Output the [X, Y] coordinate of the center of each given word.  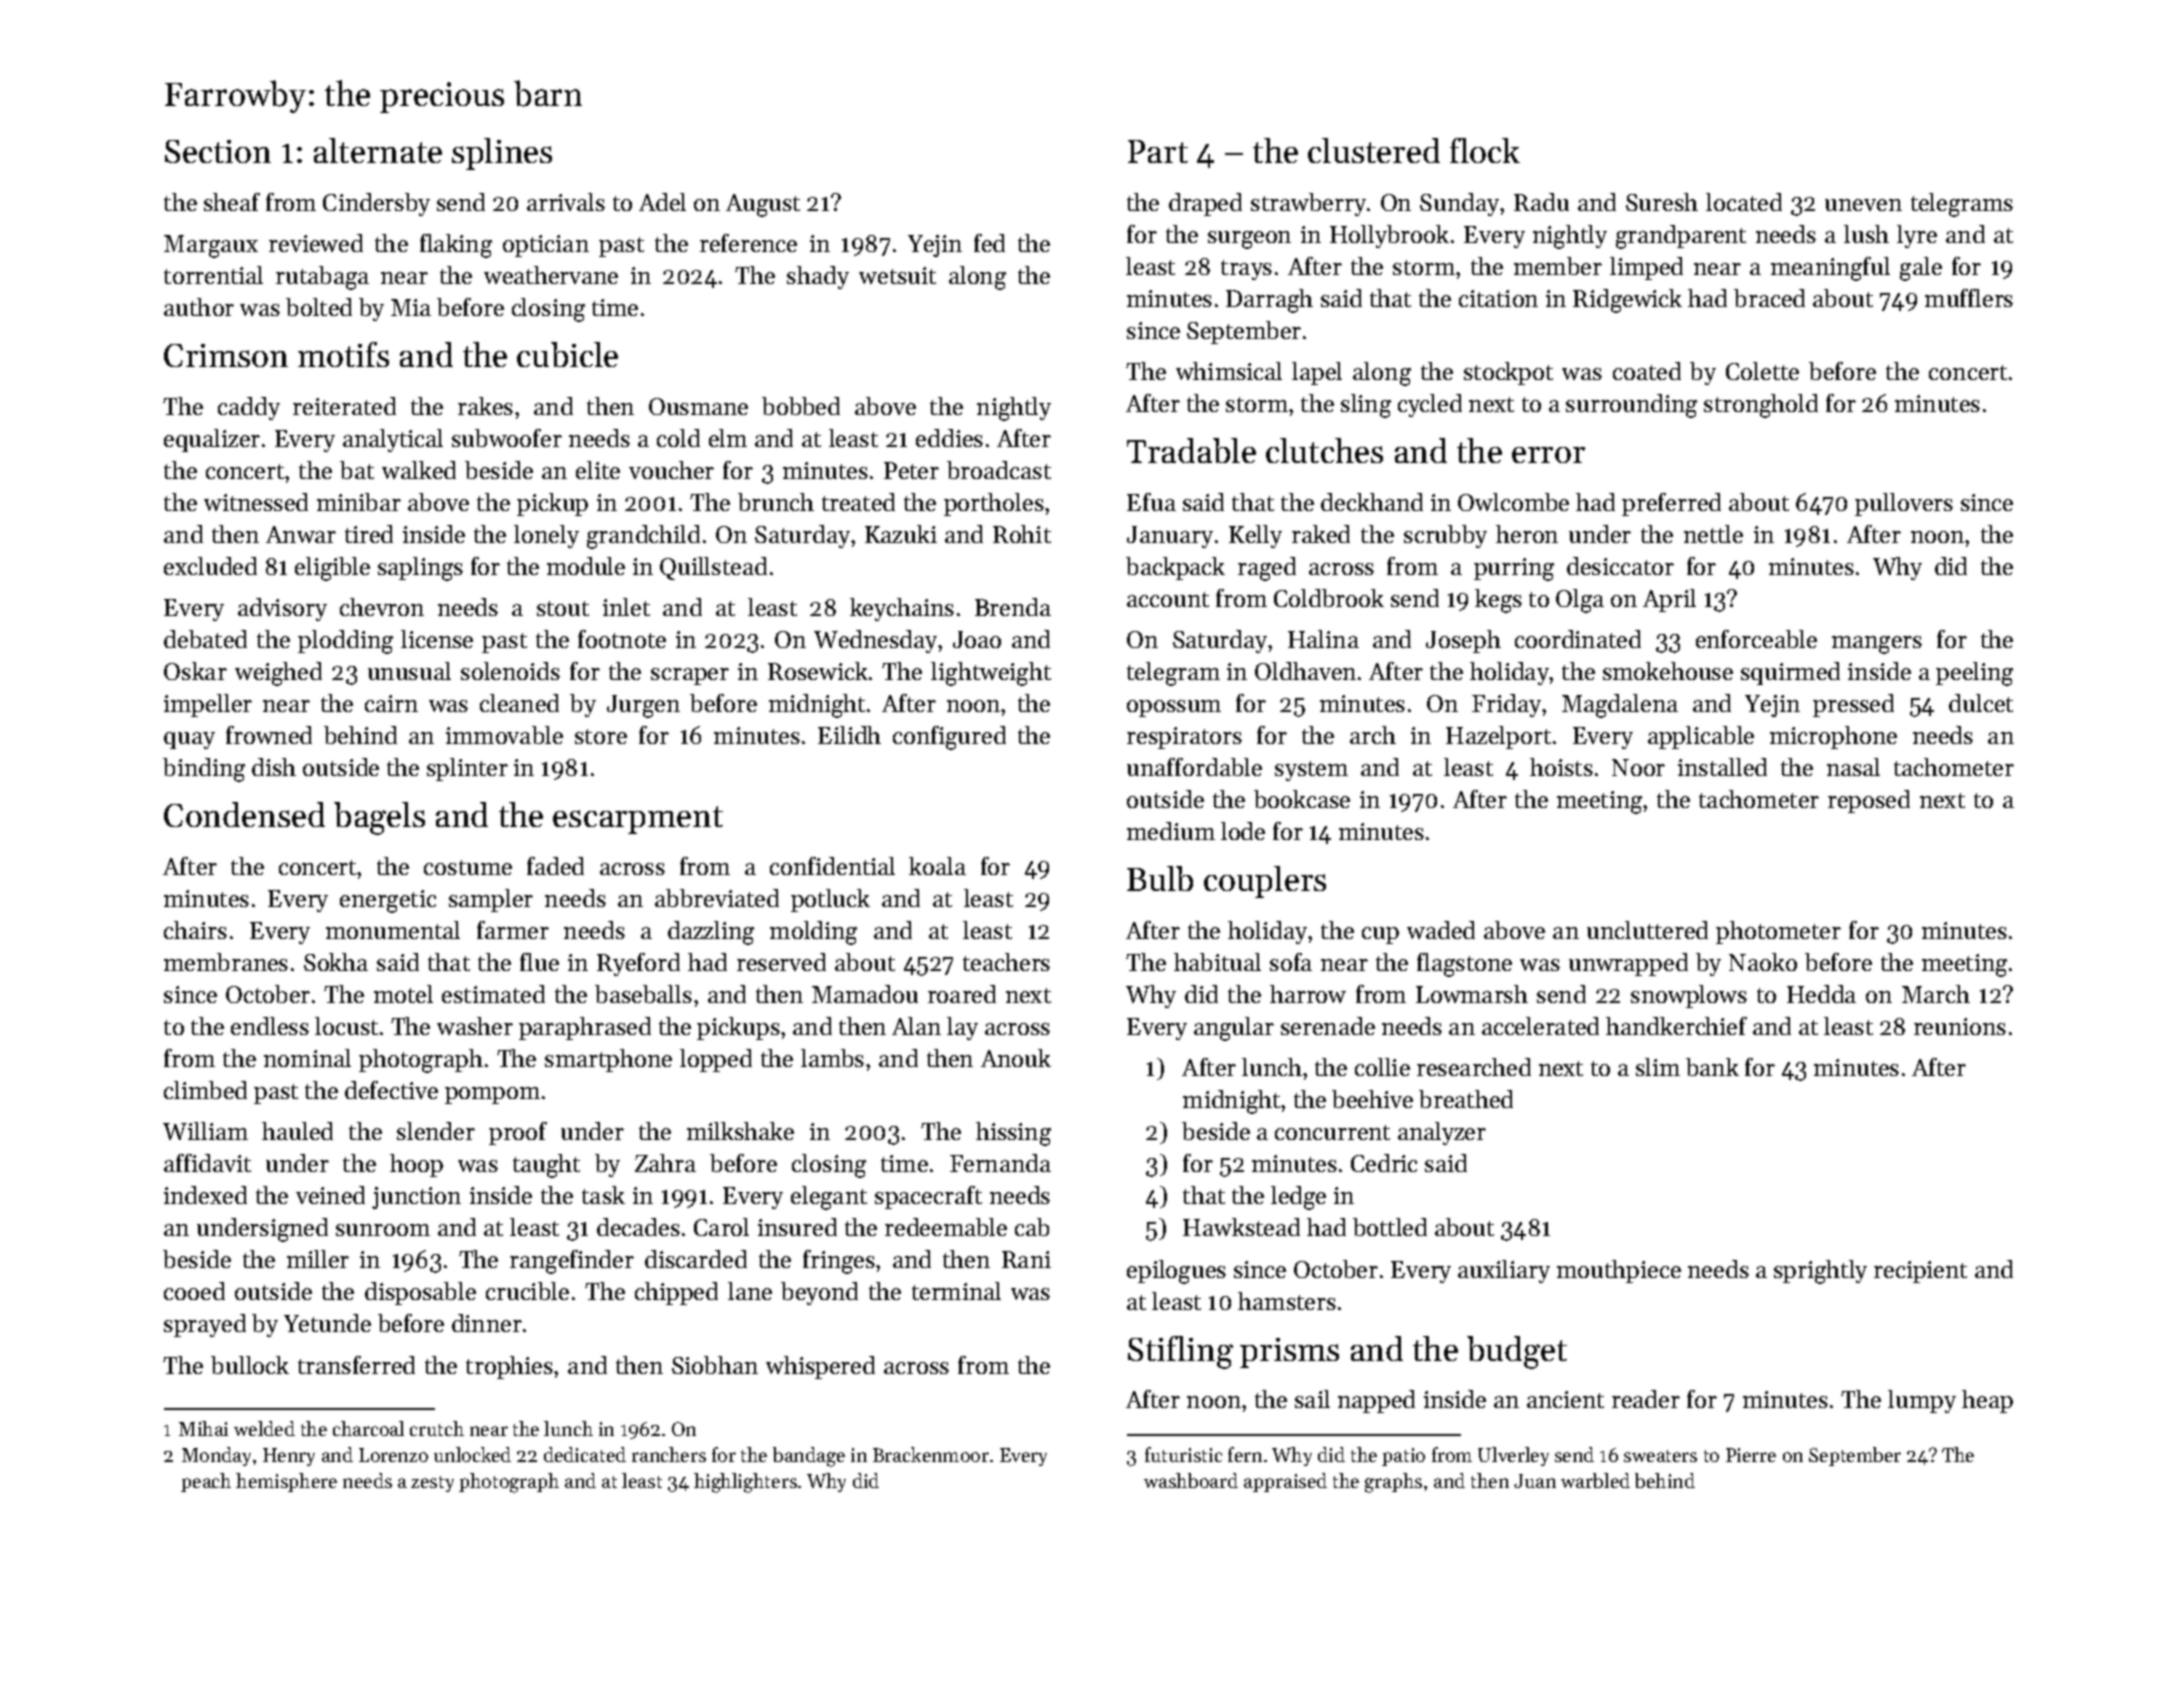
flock [1485, 150]
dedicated [585, 1454]
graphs [1393, 1483]
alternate [378, 150]
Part [1158, 151]
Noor [1638, 767]
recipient [1920, 1272]
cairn [391, 703]
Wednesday [876, 641]
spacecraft [928, 1197]
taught [546, 1166]
